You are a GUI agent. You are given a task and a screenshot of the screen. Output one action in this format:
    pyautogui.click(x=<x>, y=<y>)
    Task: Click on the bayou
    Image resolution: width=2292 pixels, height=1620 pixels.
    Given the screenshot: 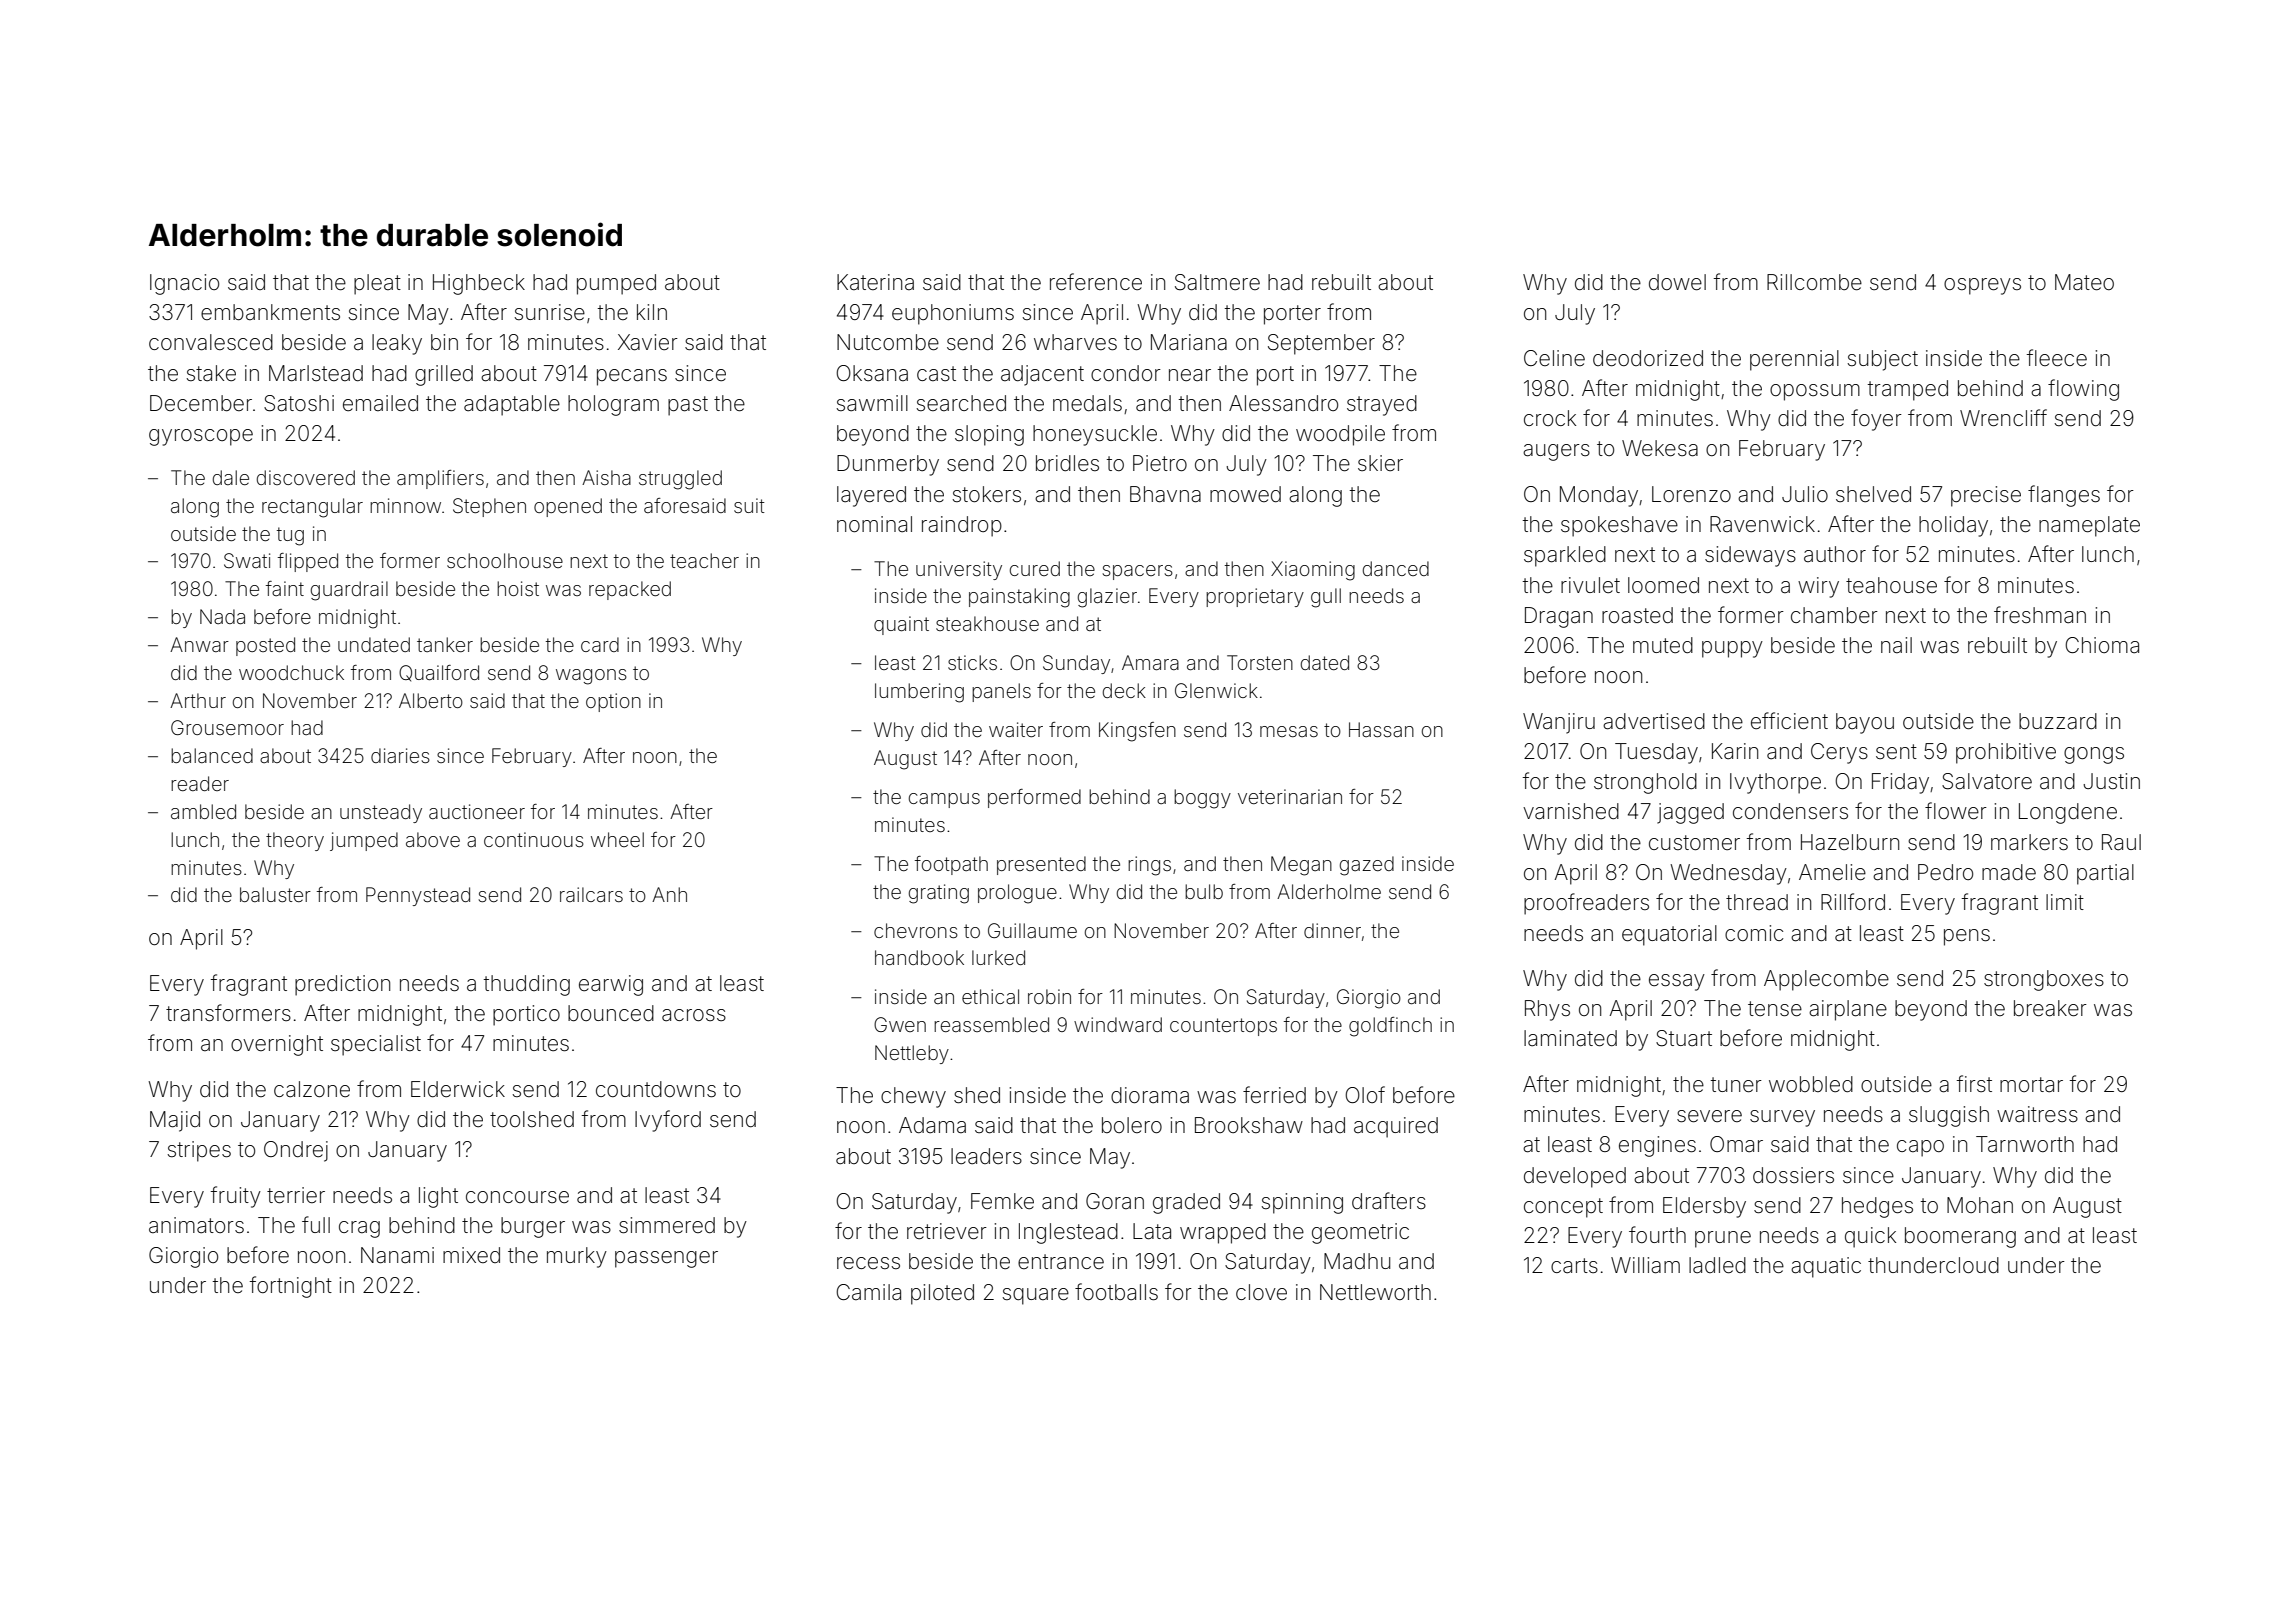 What is the action you would take?
    pyautogui.click(x=1865, y=723)
